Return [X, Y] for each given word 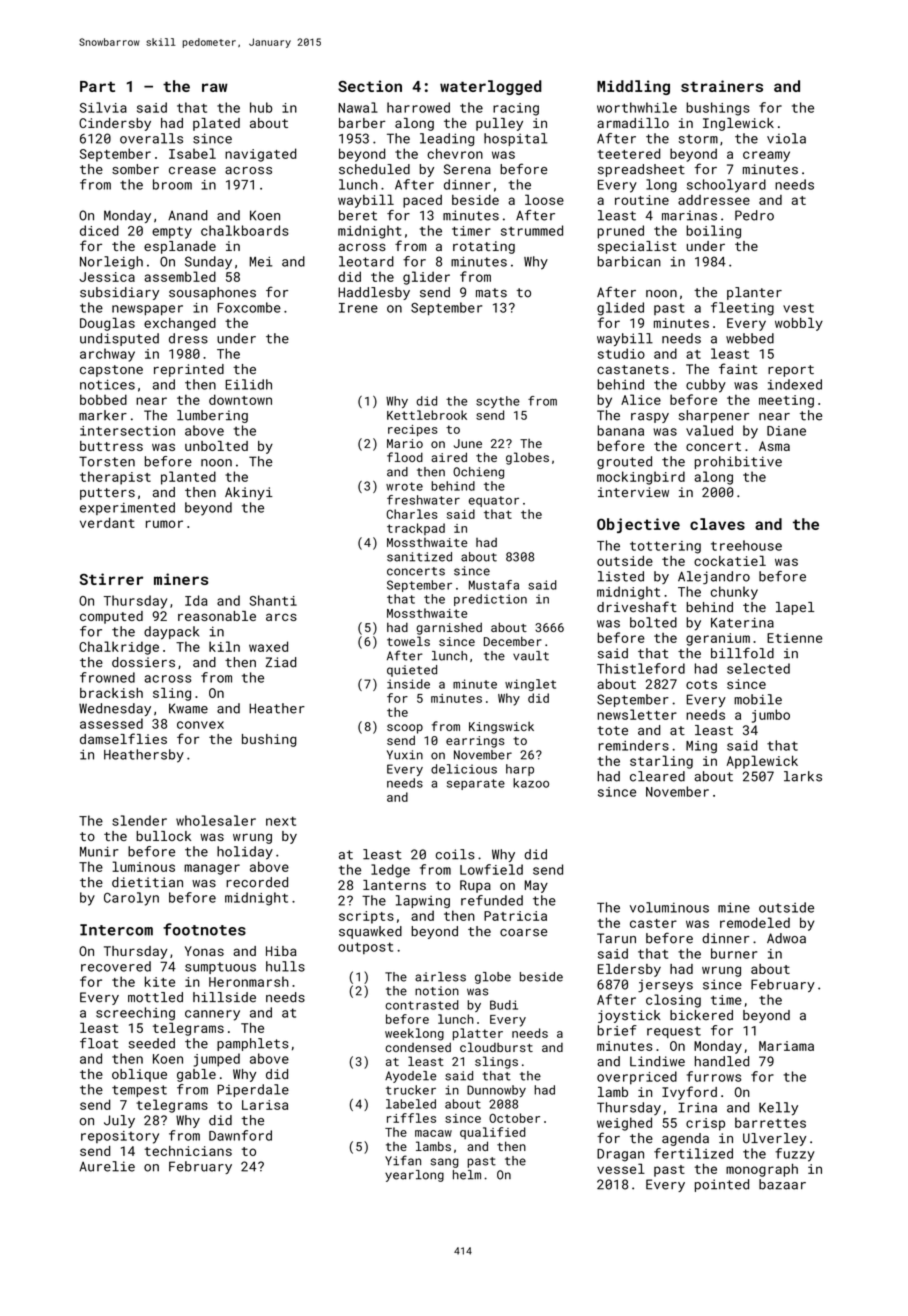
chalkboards [245, 230]
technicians [188, 1151]
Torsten [107, 461]
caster [653, 923]
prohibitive [738, 462]
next [281, 821]
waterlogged [491, 87]
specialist [637, 247]
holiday [245, 853]
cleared [657, 776]
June [468, 443]
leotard [366, 261]
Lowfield [491, 869]
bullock [163, 836]
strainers [722, 86]
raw [215, 87]
